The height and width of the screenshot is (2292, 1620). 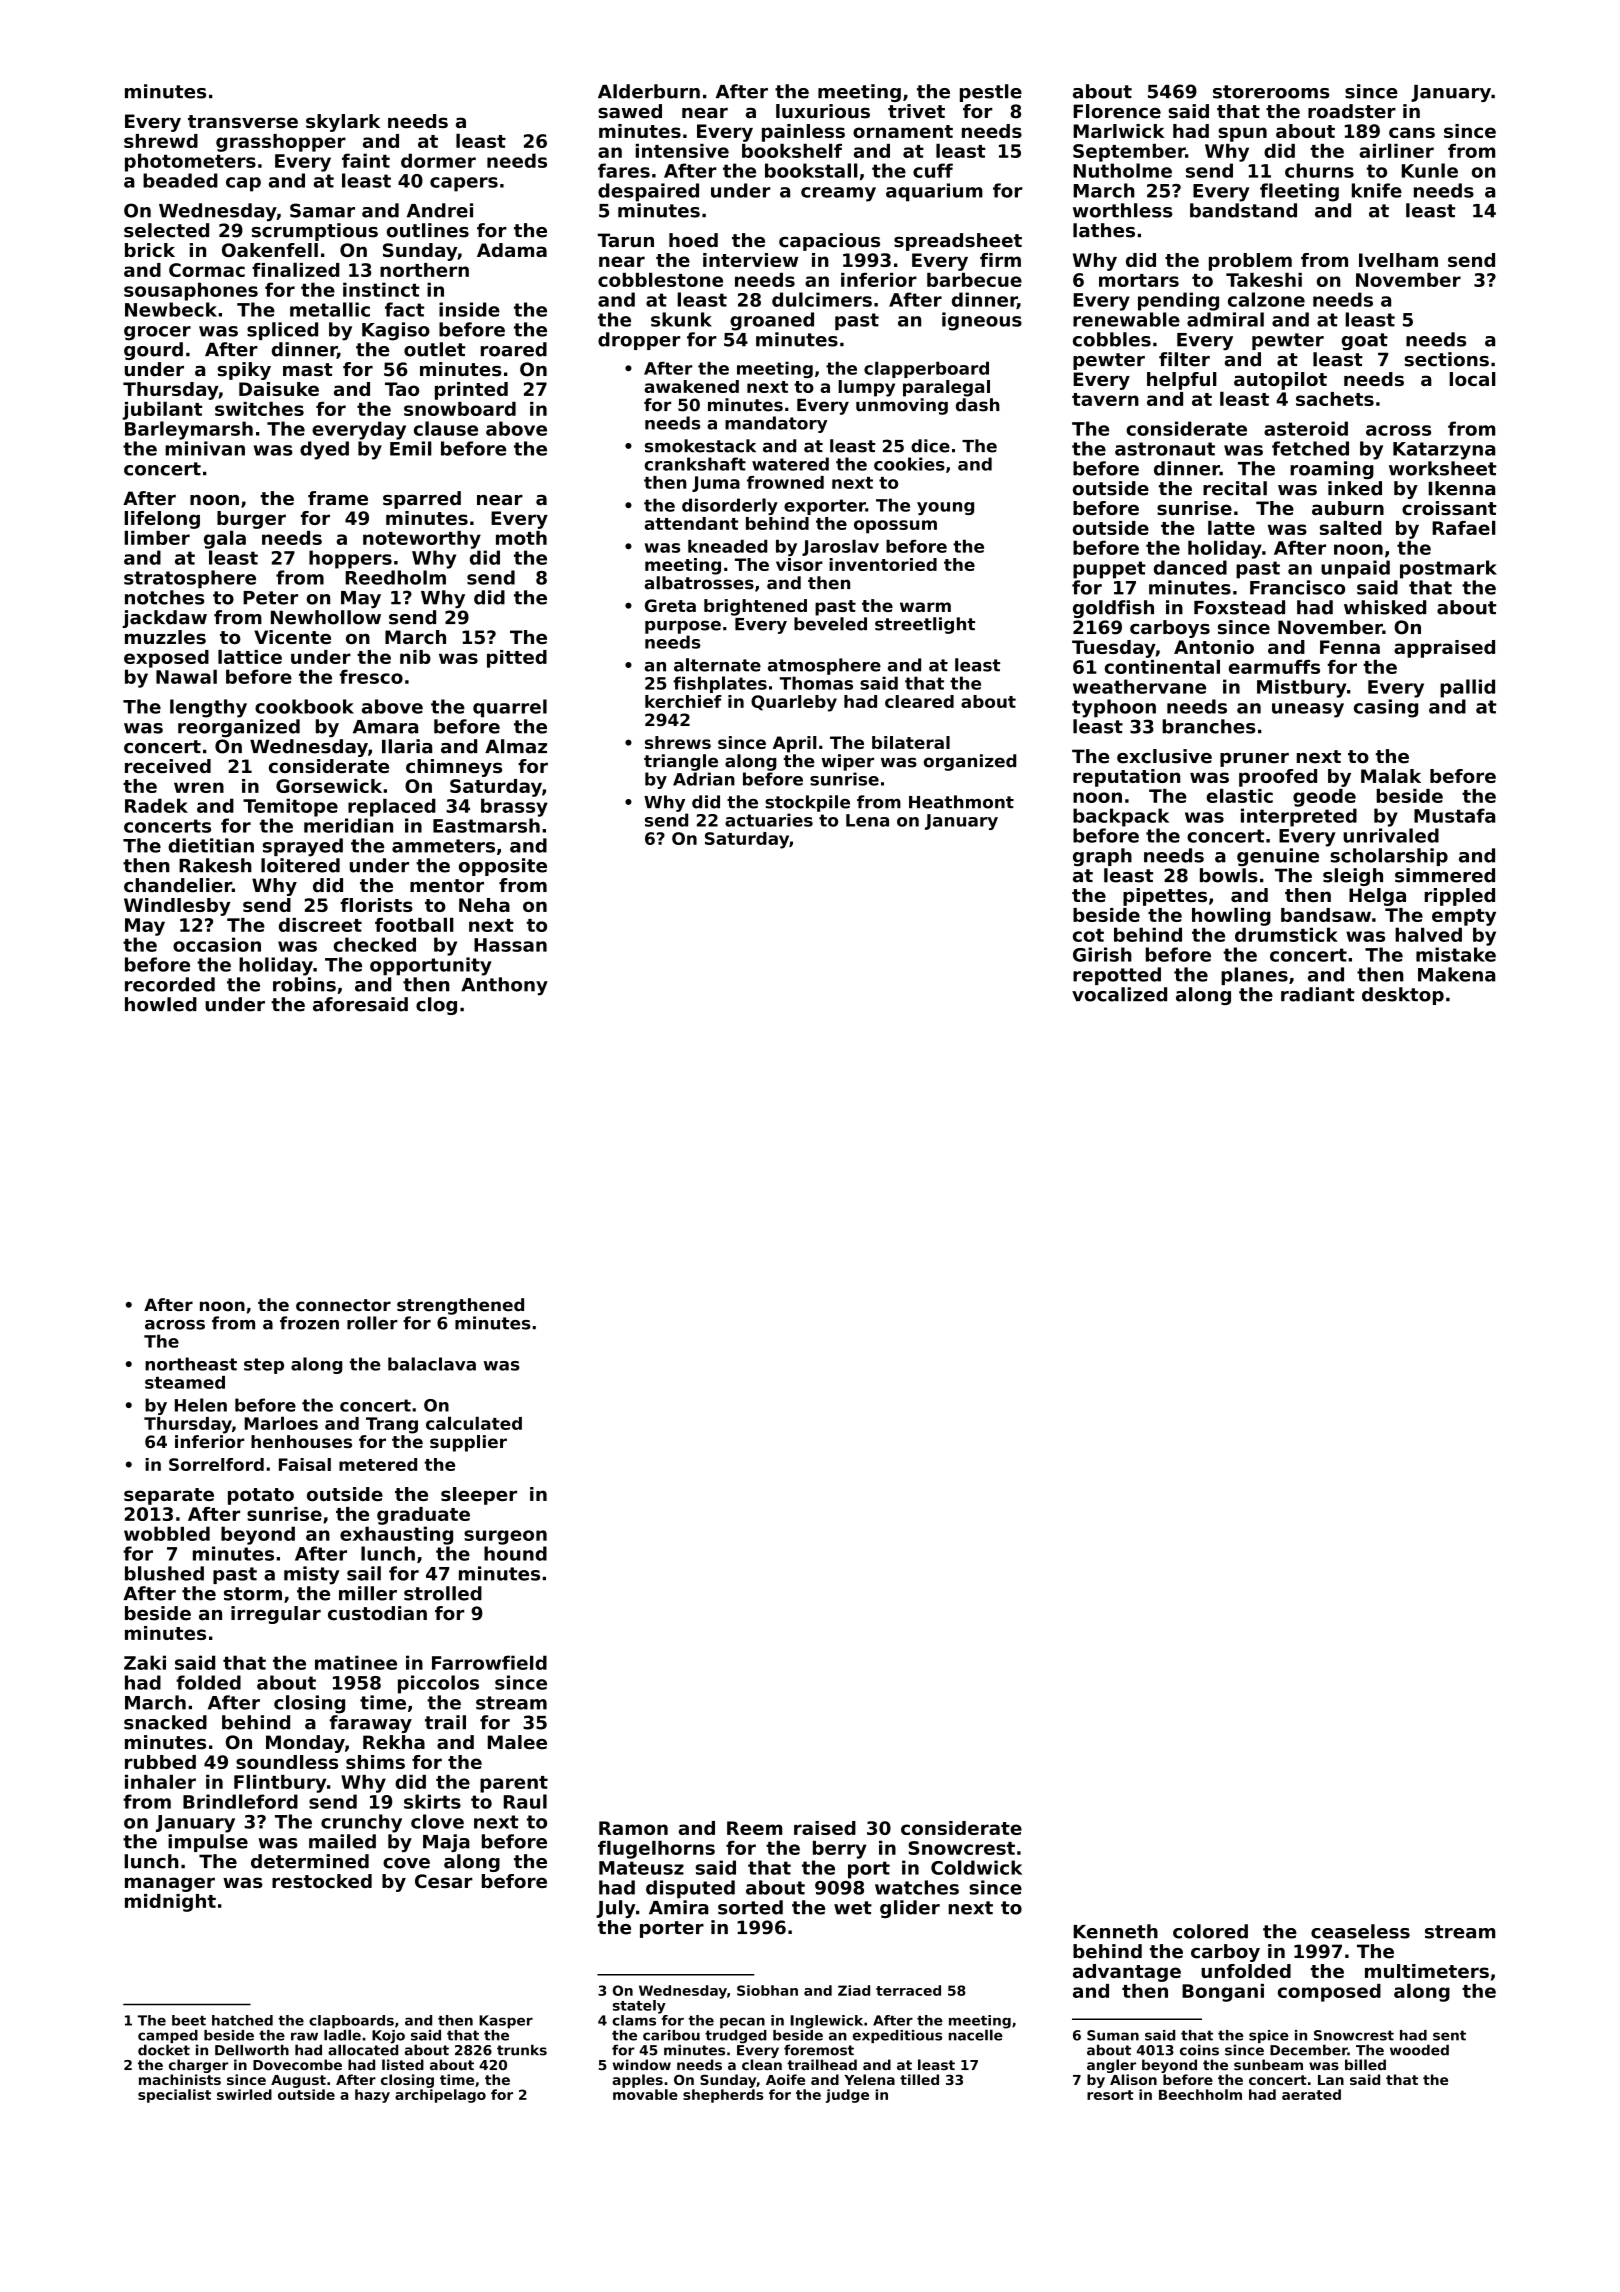 I want to click on rippled, so click(x=1459, y=897).
